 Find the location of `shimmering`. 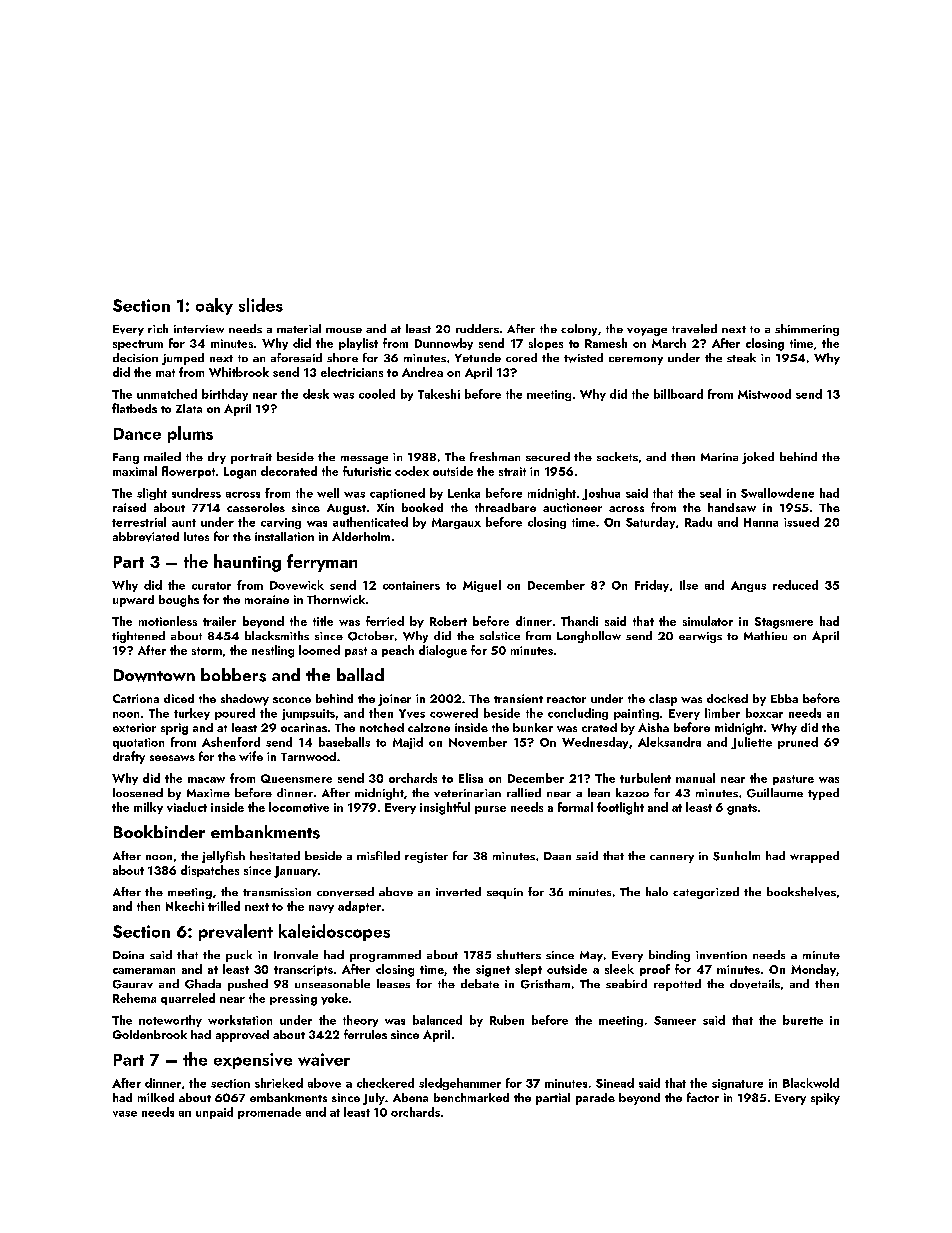

shimmering is located at coordinates (807, 330).
